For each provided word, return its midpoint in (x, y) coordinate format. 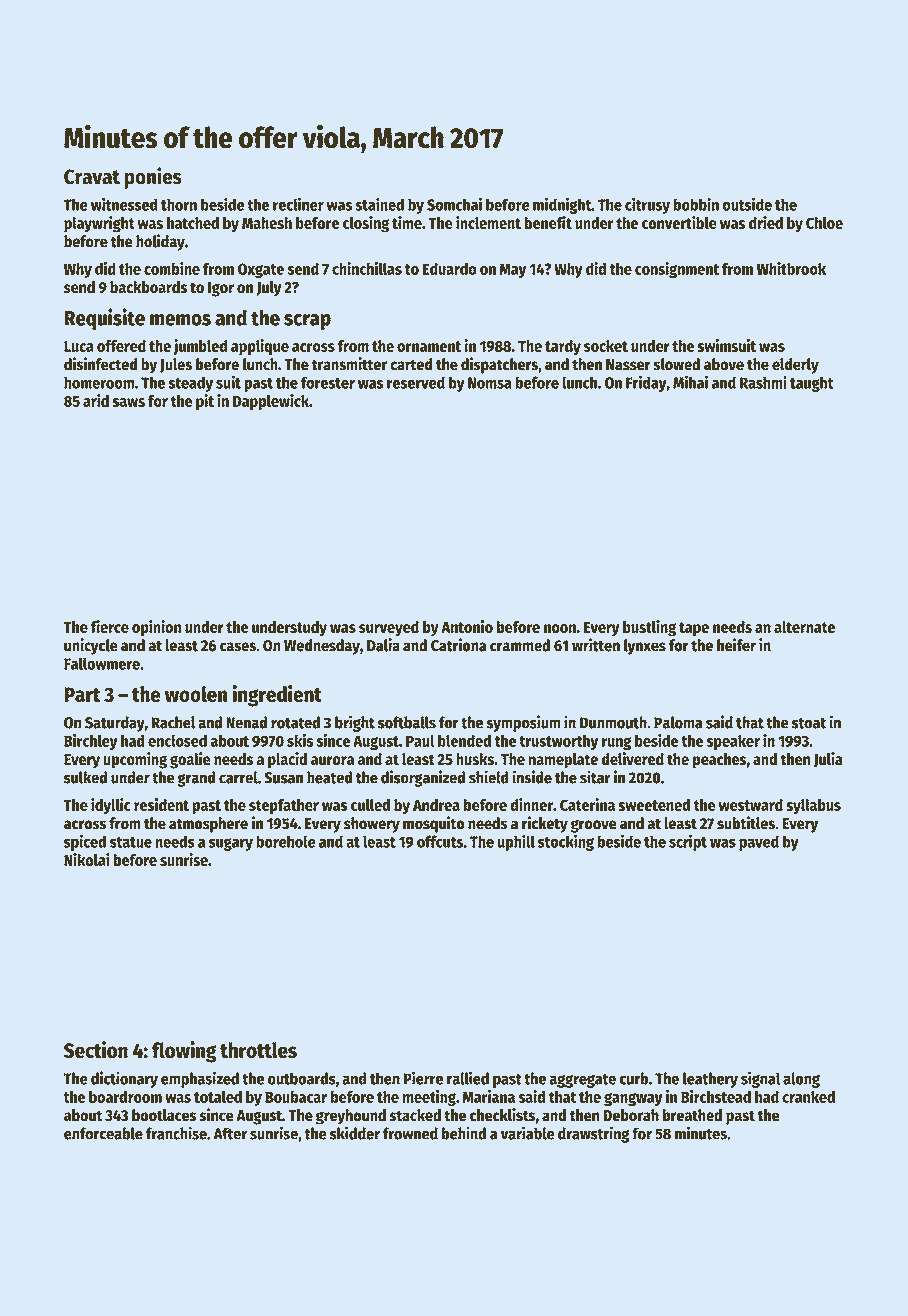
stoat (809, 723)
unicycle (91, 646)
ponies (153, 178)
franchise (176, 1133)
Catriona (459, 645)
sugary (231, 844)
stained (379, 204)
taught (812, 384)
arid (96, 400)
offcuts (440, 841)
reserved (416, 382)
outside (747, 204)
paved (759, 843)
